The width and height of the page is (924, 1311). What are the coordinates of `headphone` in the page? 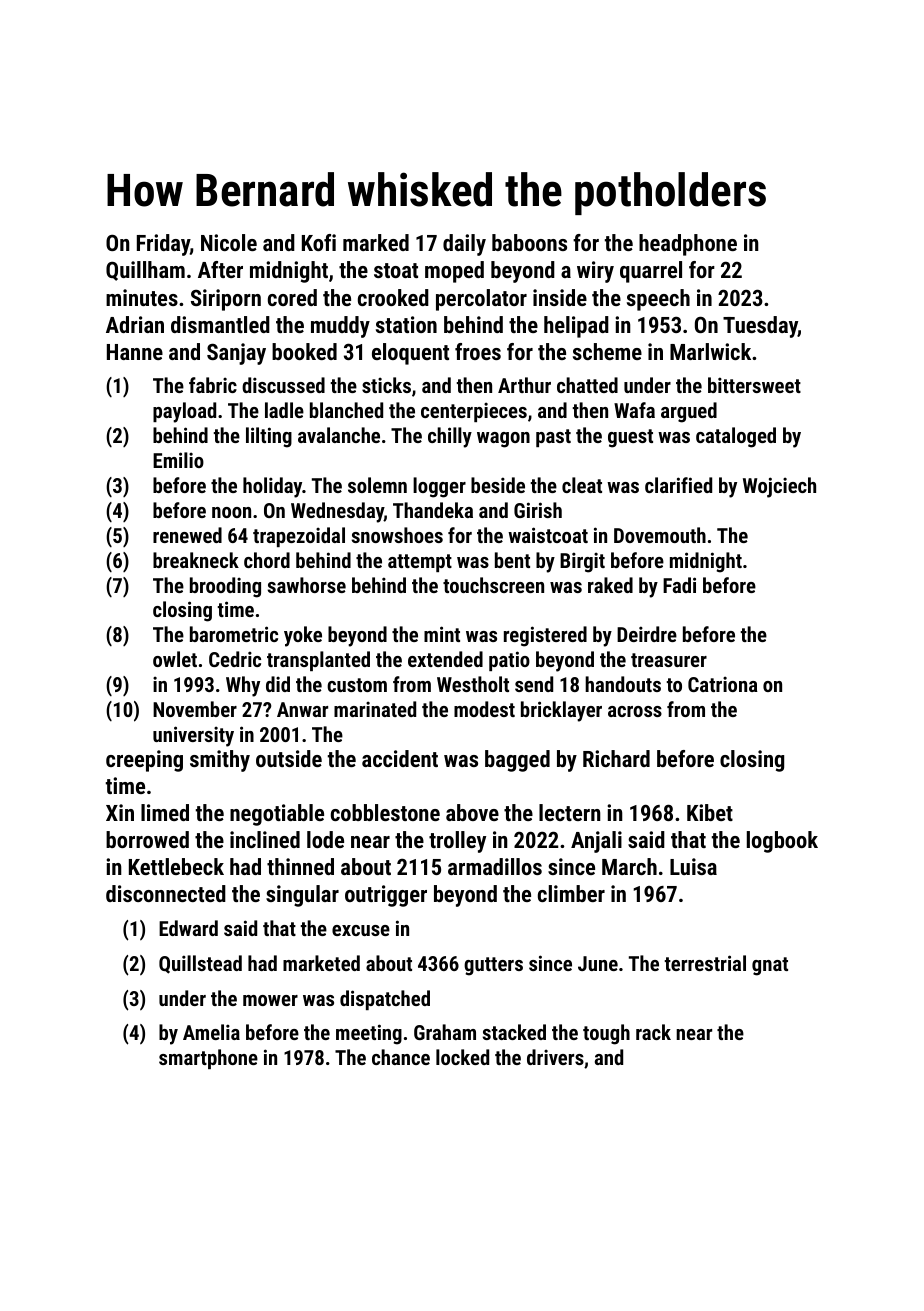 It's located at (688, 245).
